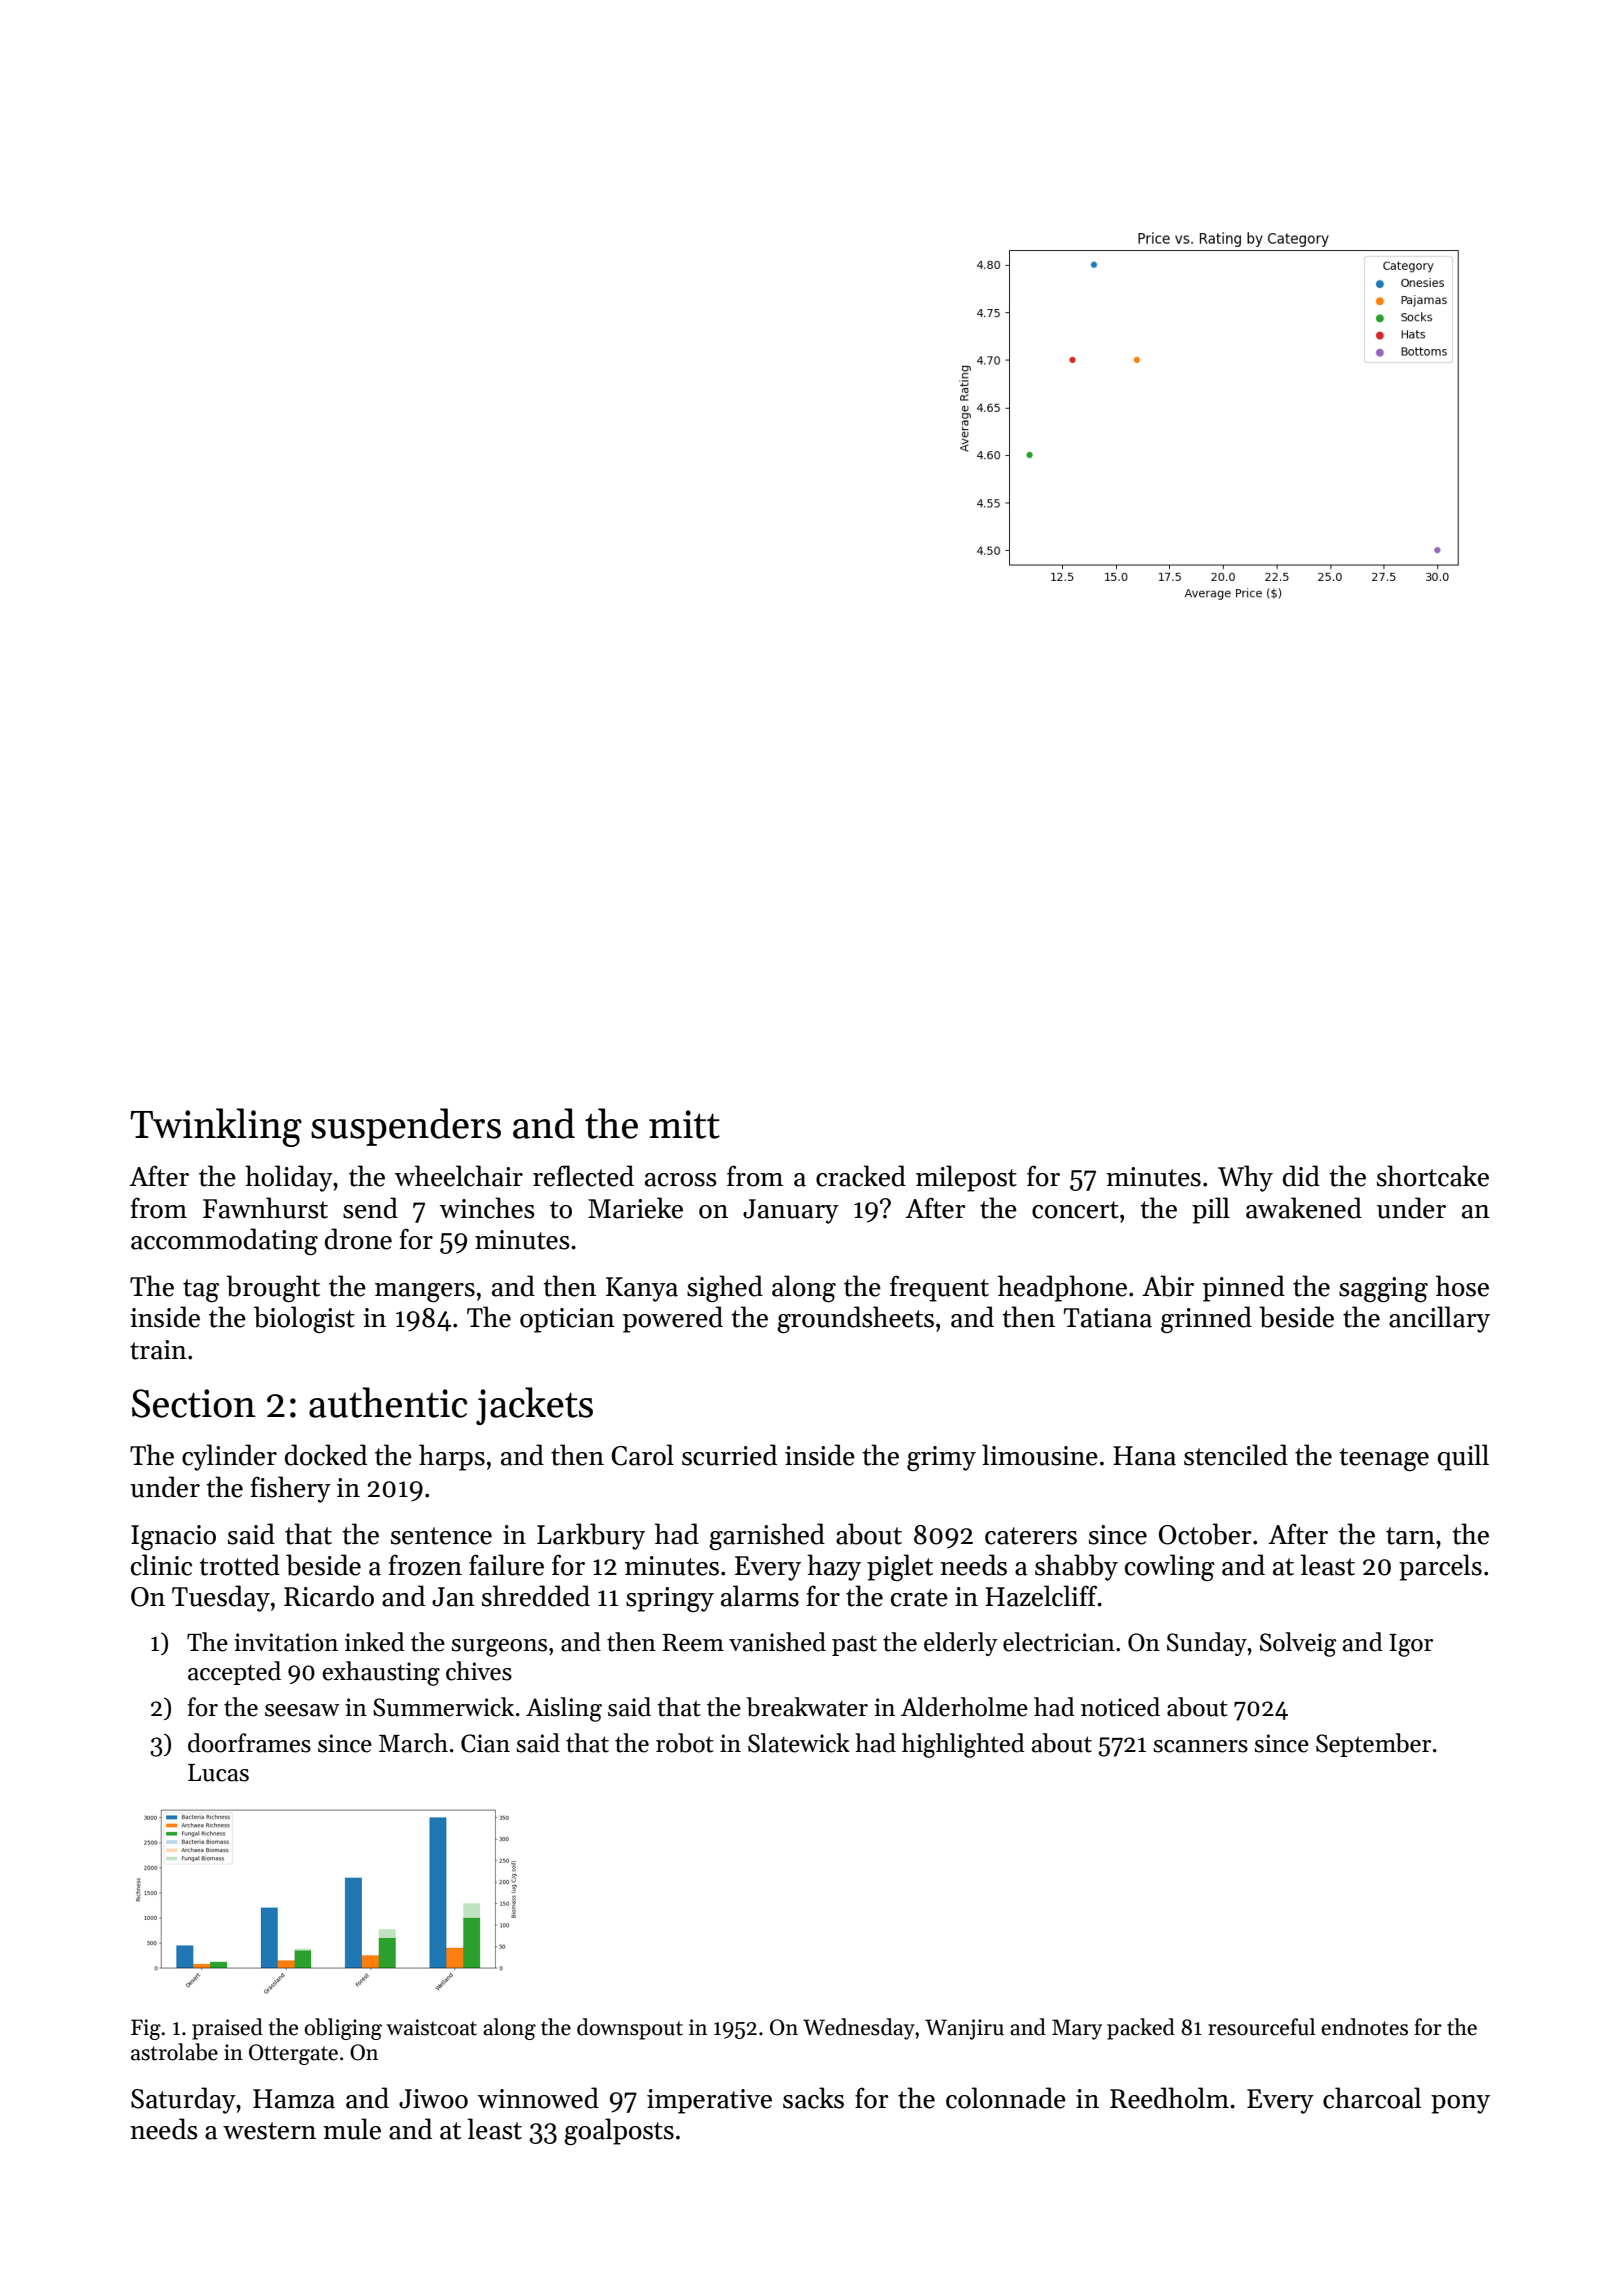 The width and height of the screenshot is (1620, 2292). What do you see at coordinates (158, 1350) in the screenshot?
I see `train` at bounding box center [158, 1350].
